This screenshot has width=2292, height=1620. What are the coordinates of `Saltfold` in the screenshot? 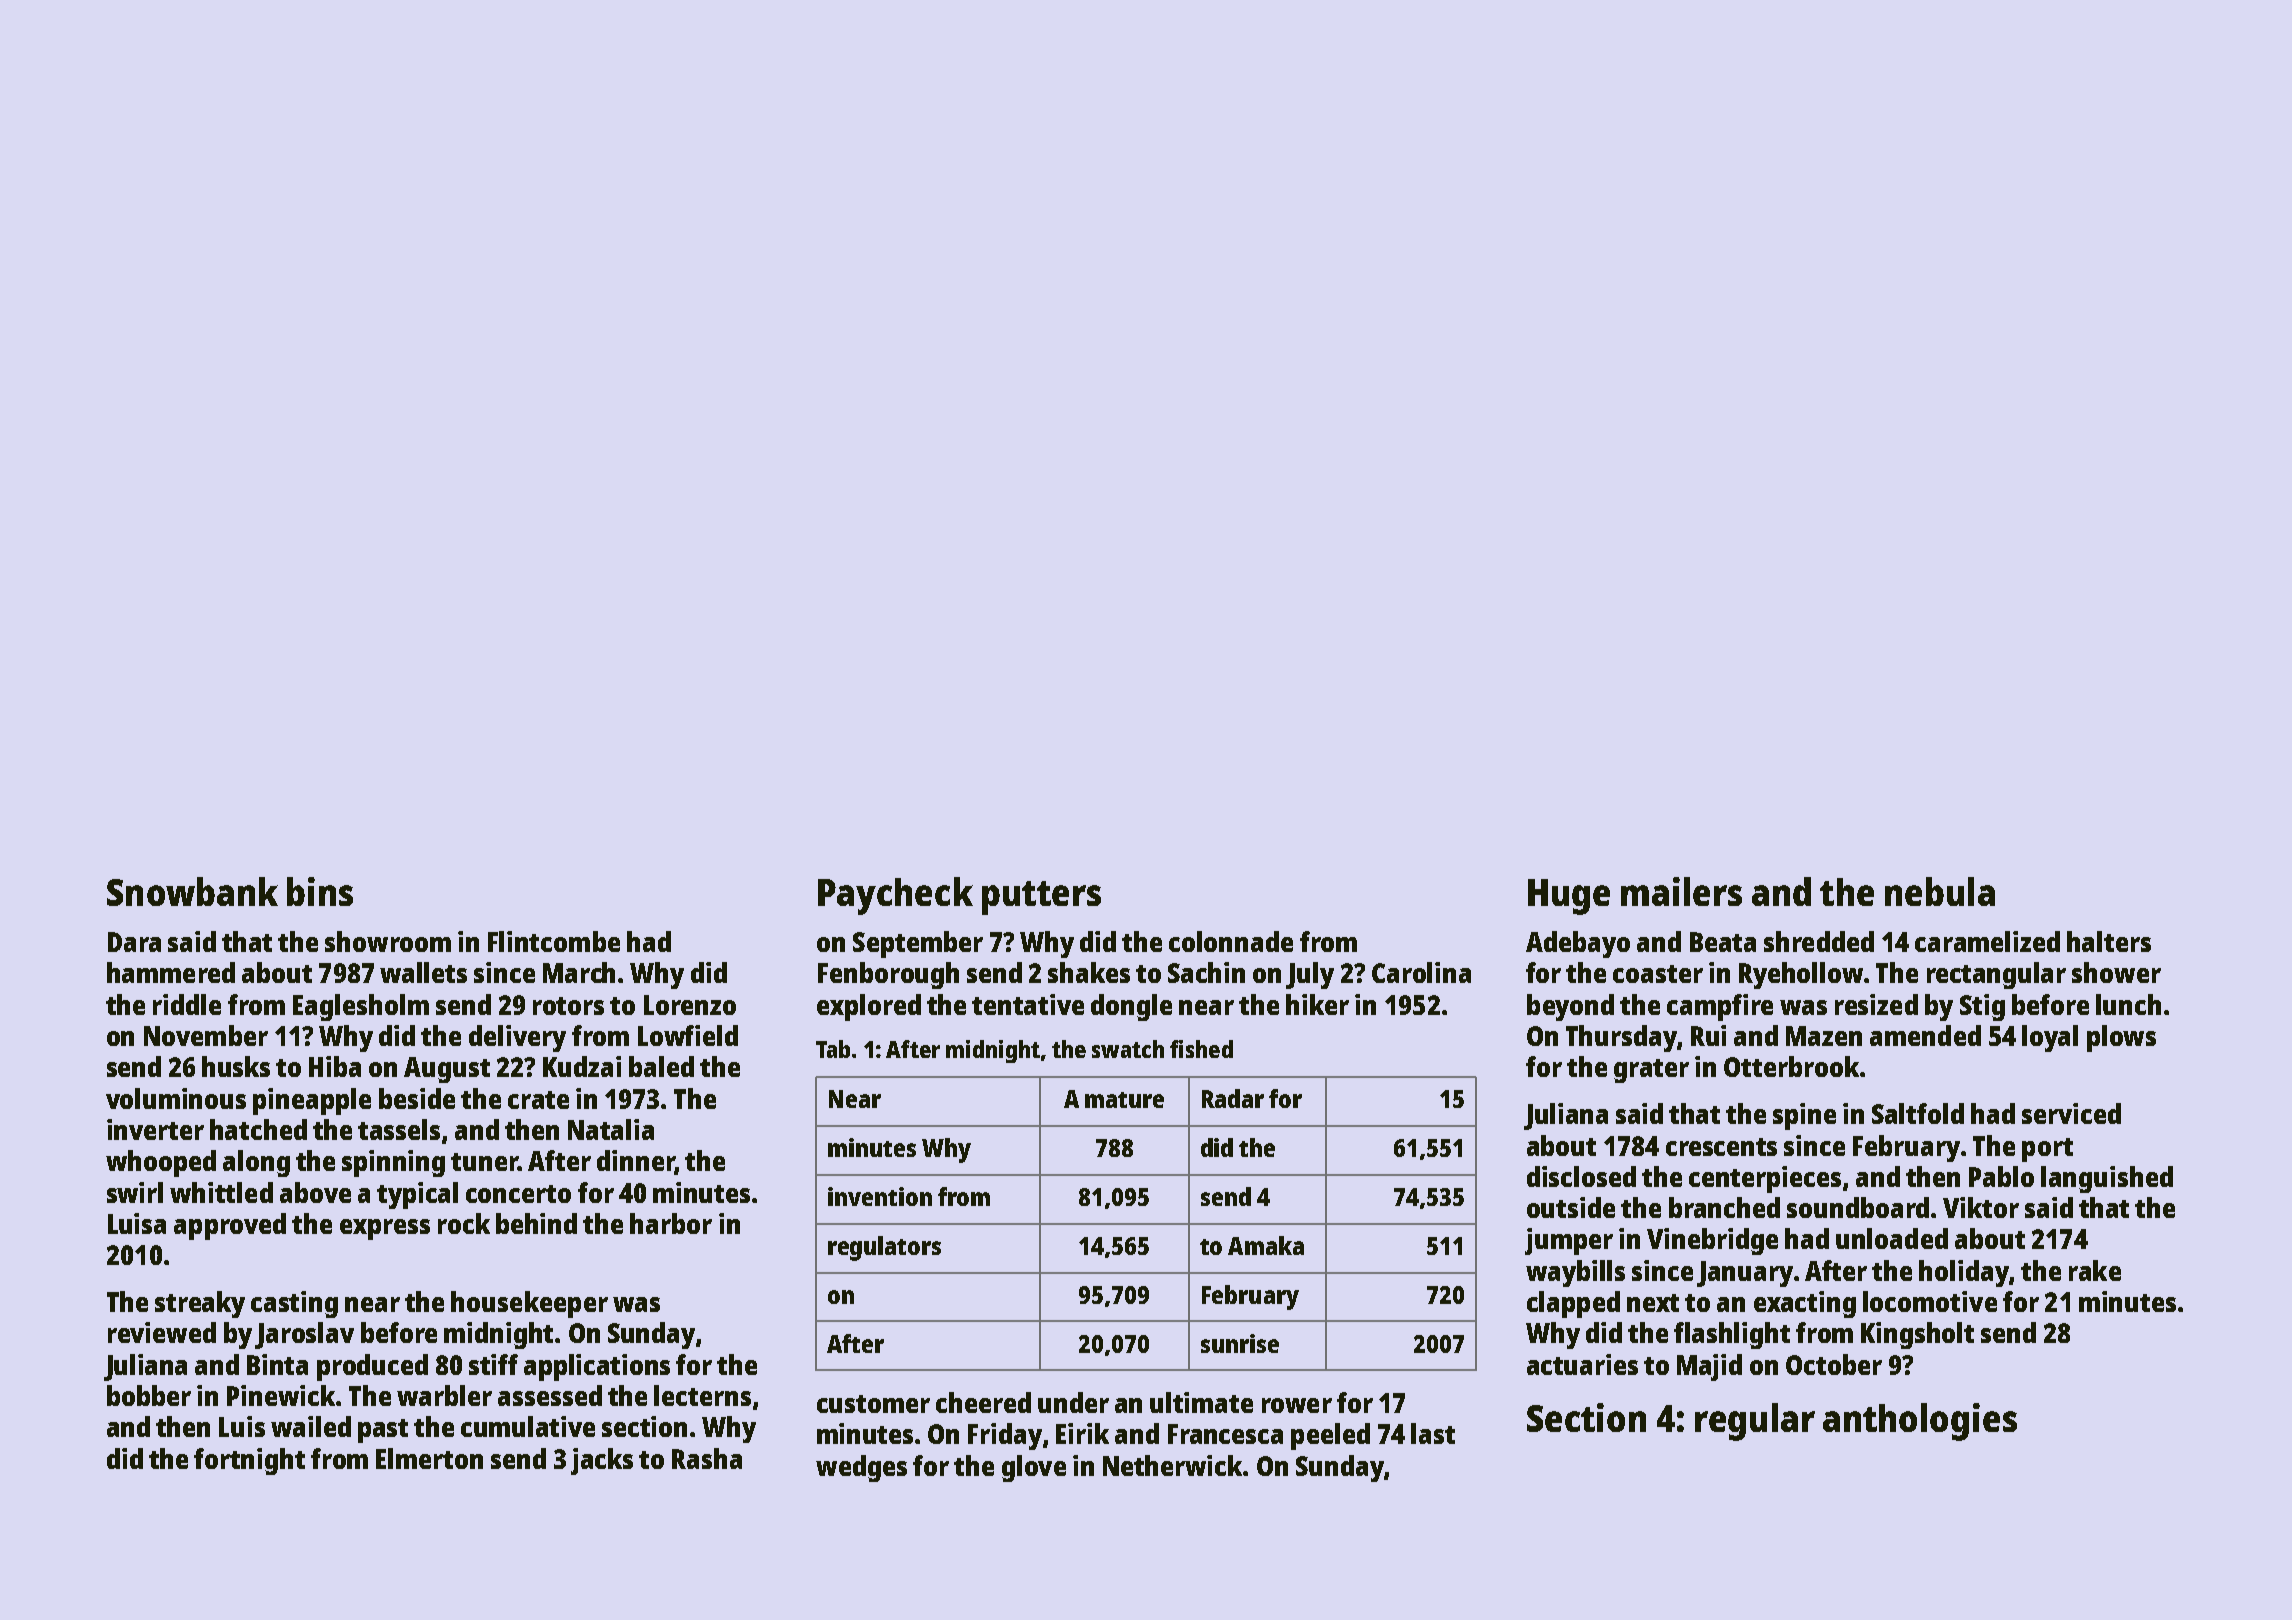 It's located at (1918, 1113).
